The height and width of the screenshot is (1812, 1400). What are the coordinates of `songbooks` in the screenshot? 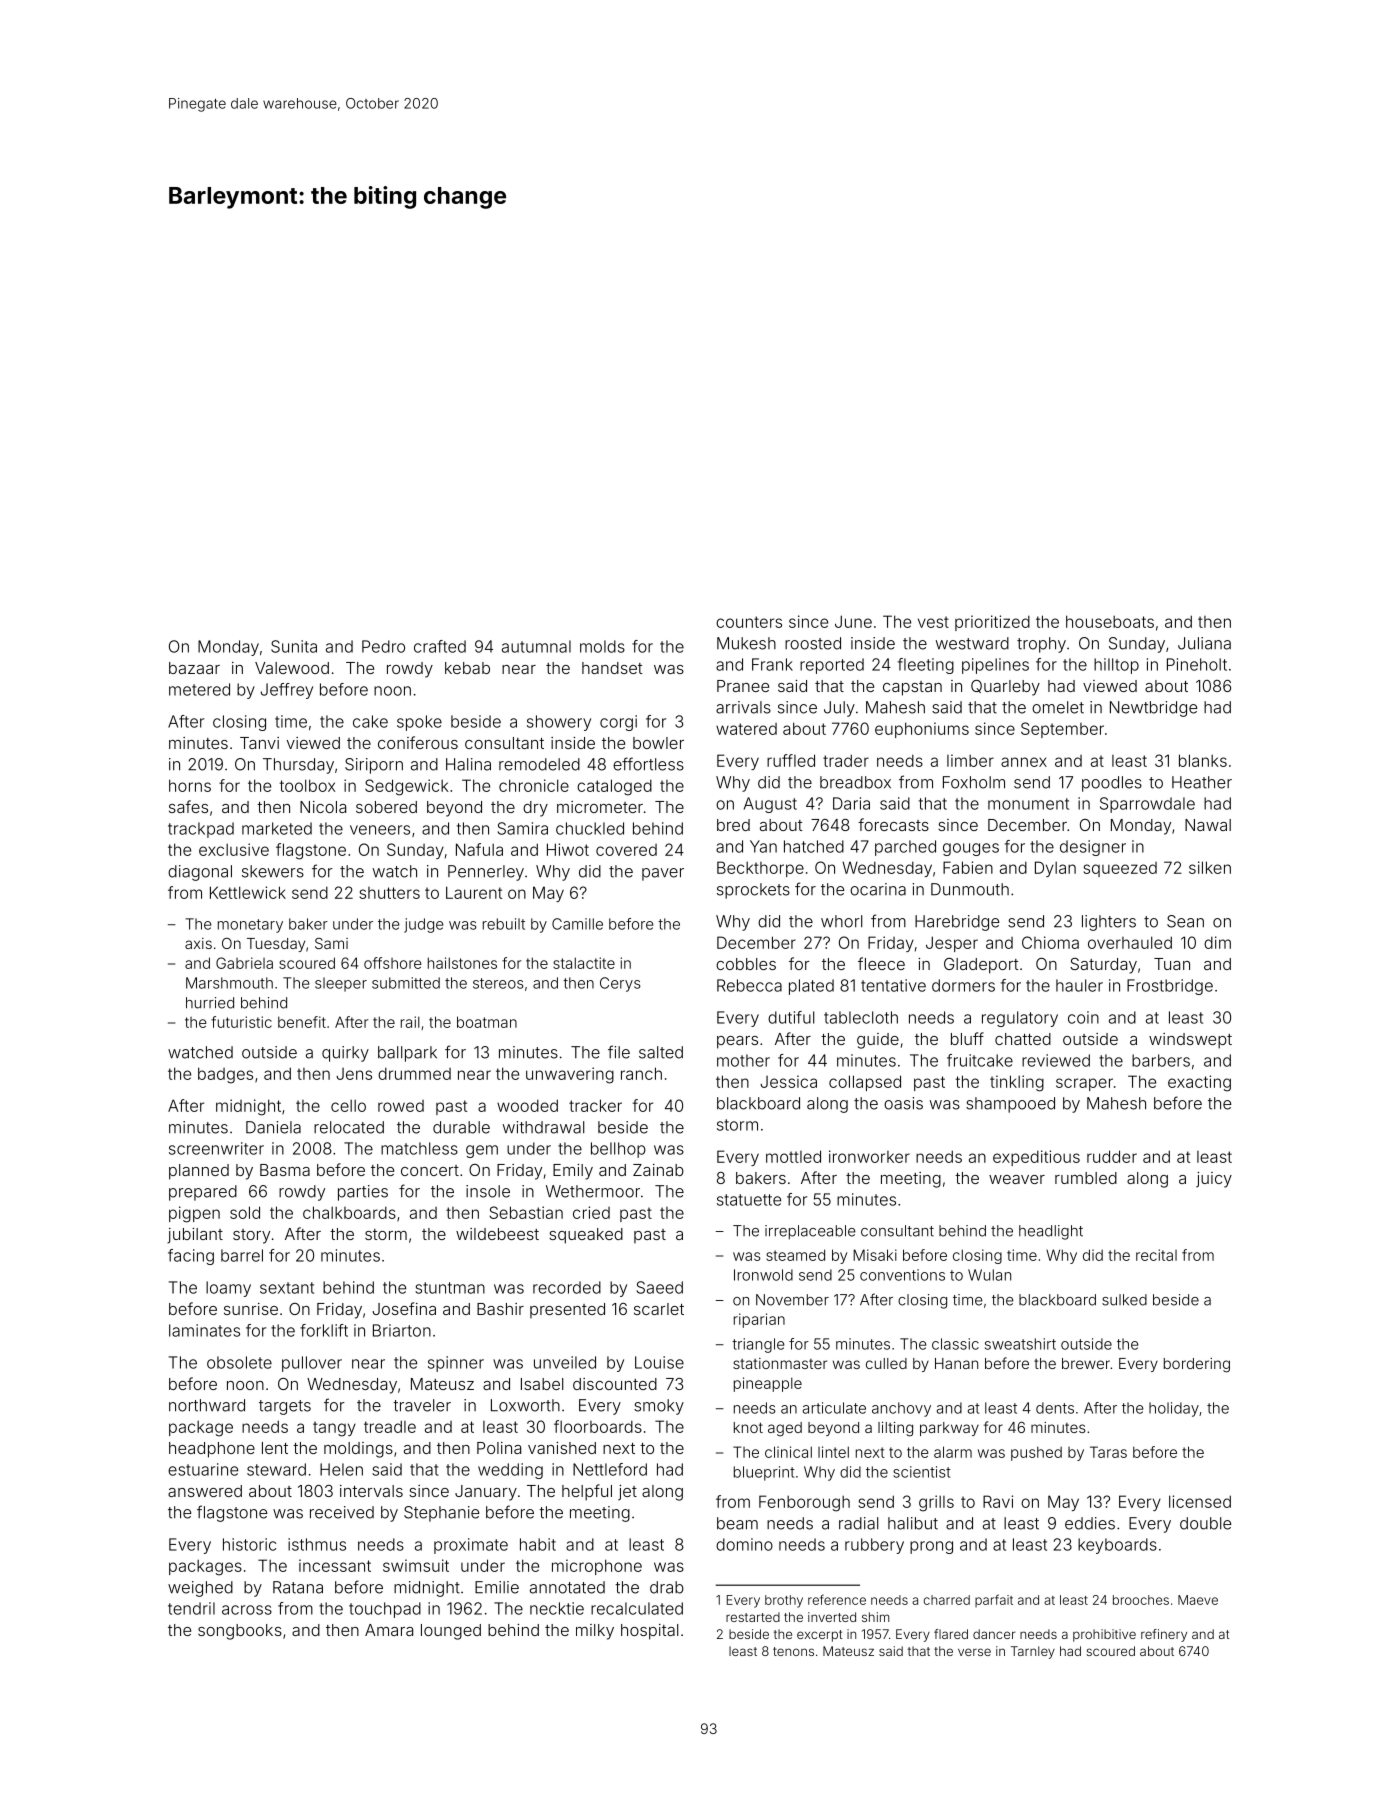 It's located at (240, 1632).
